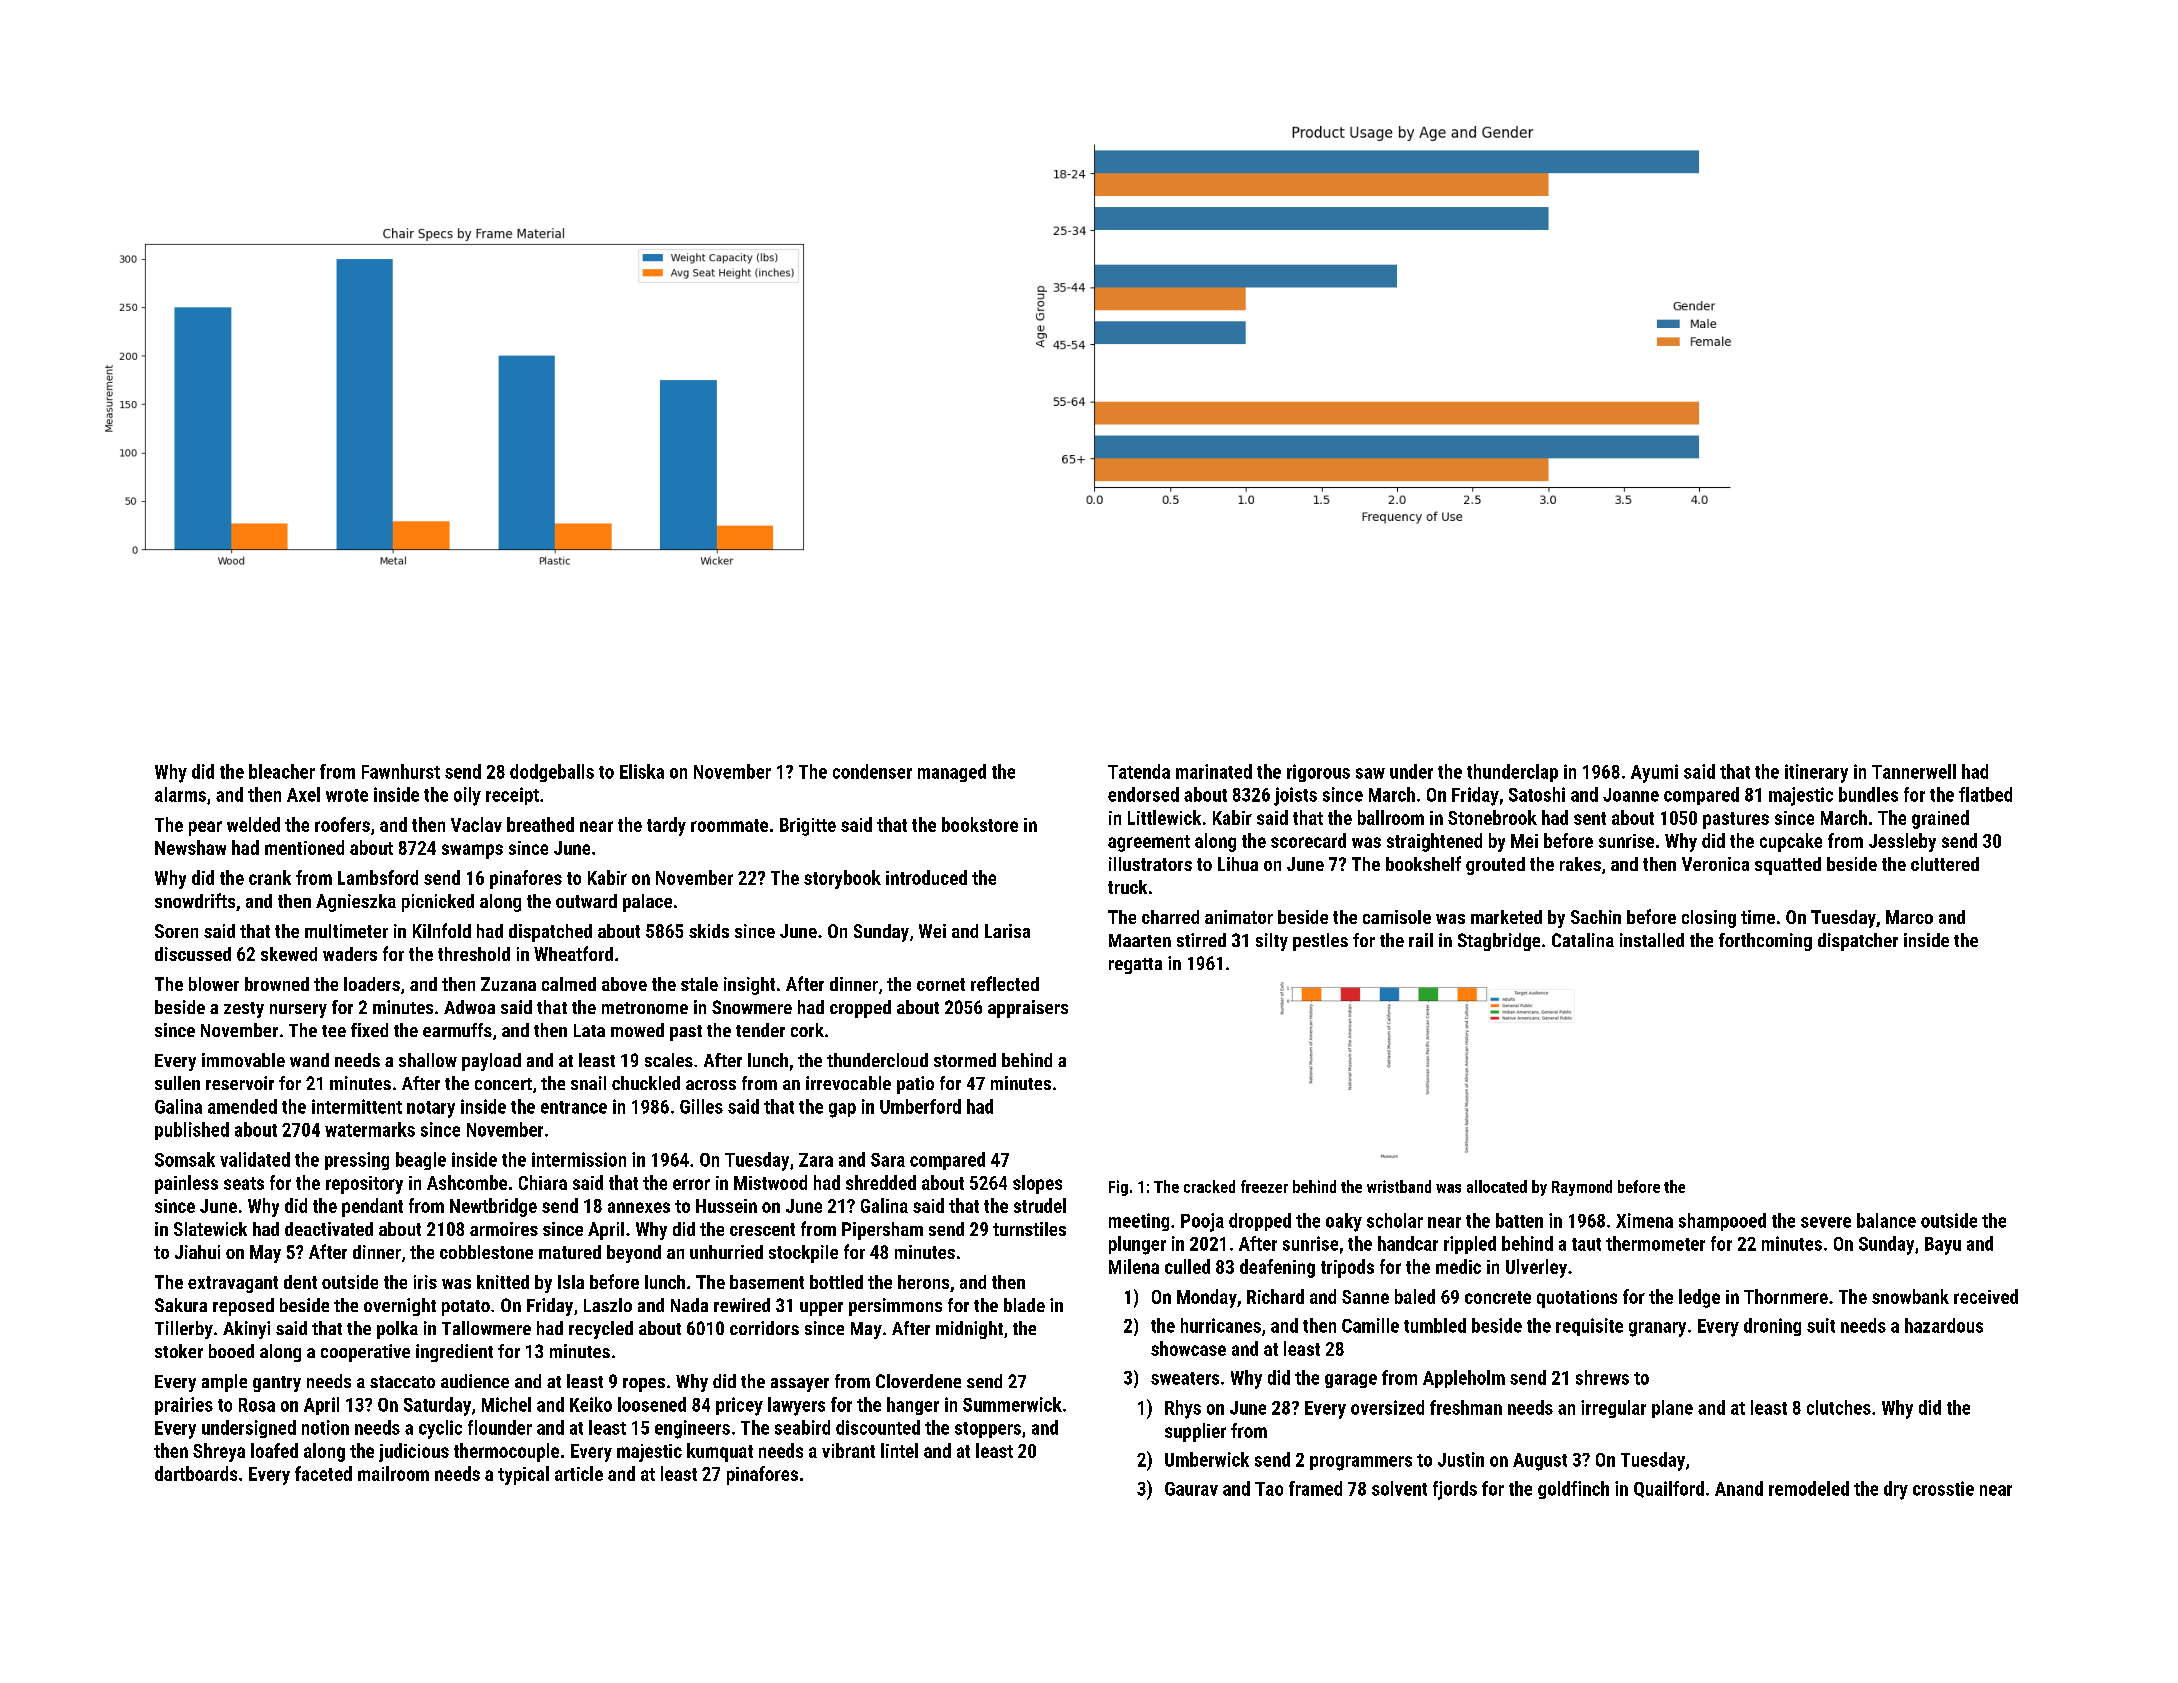 The height and width of the screenshot is (1683, 2178). Describe the element at coordinates (428, 1060) in the screenshot. I see `shallow` at that location.
